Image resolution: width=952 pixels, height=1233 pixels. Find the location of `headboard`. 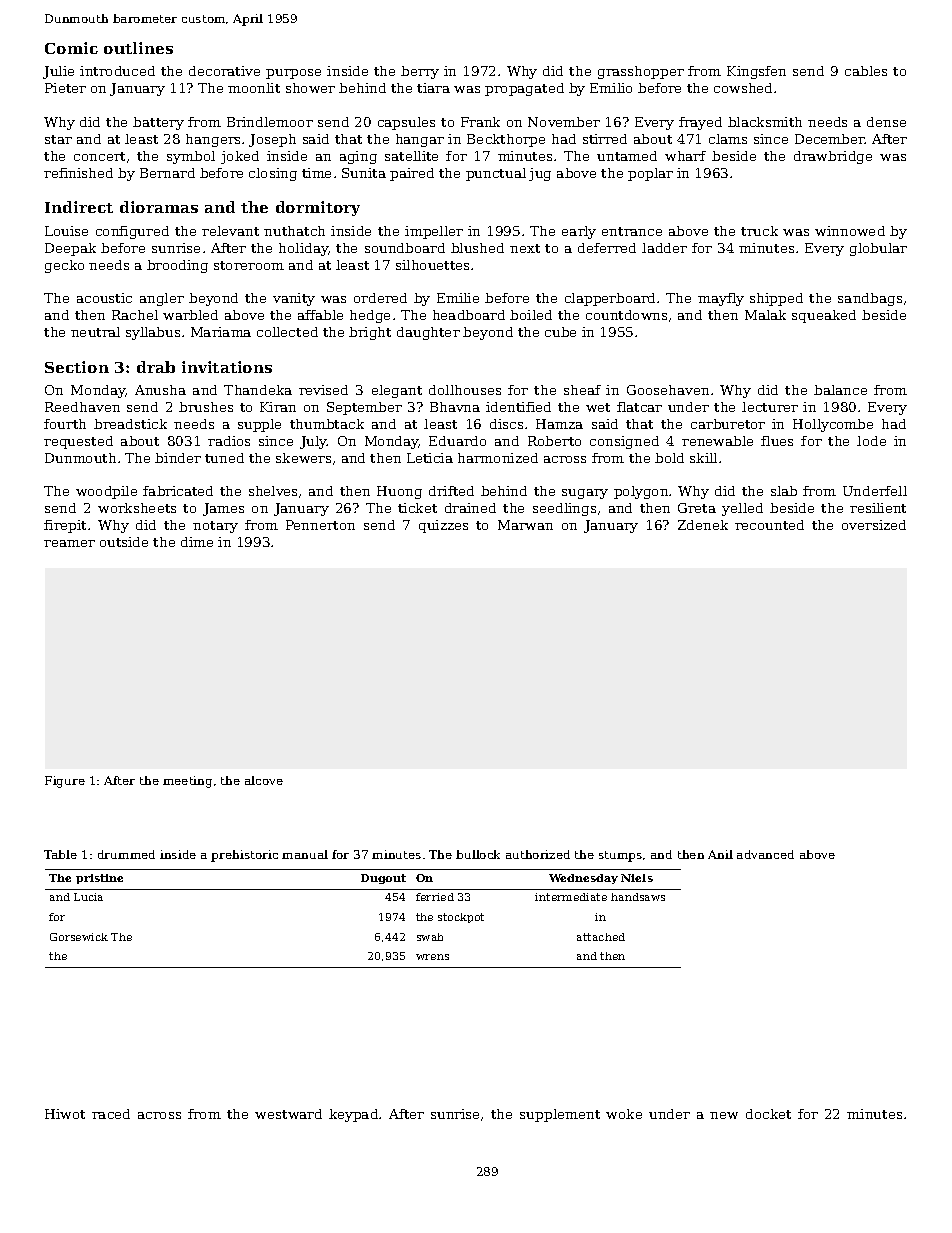

headboard is located at coordinates (469, 315).
